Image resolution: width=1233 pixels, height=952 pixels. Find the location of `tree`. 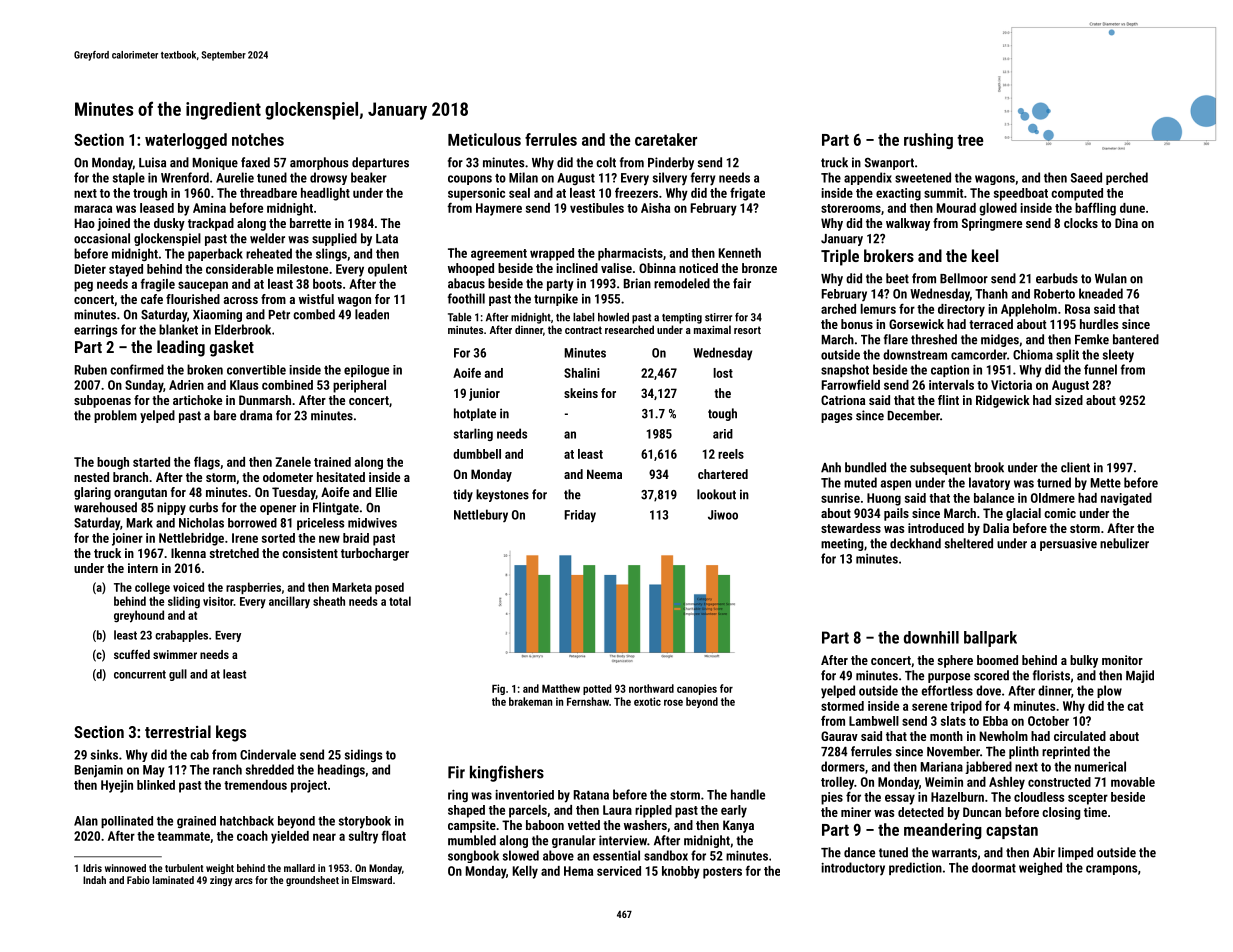

tree is located at coordinates (970, 140).
